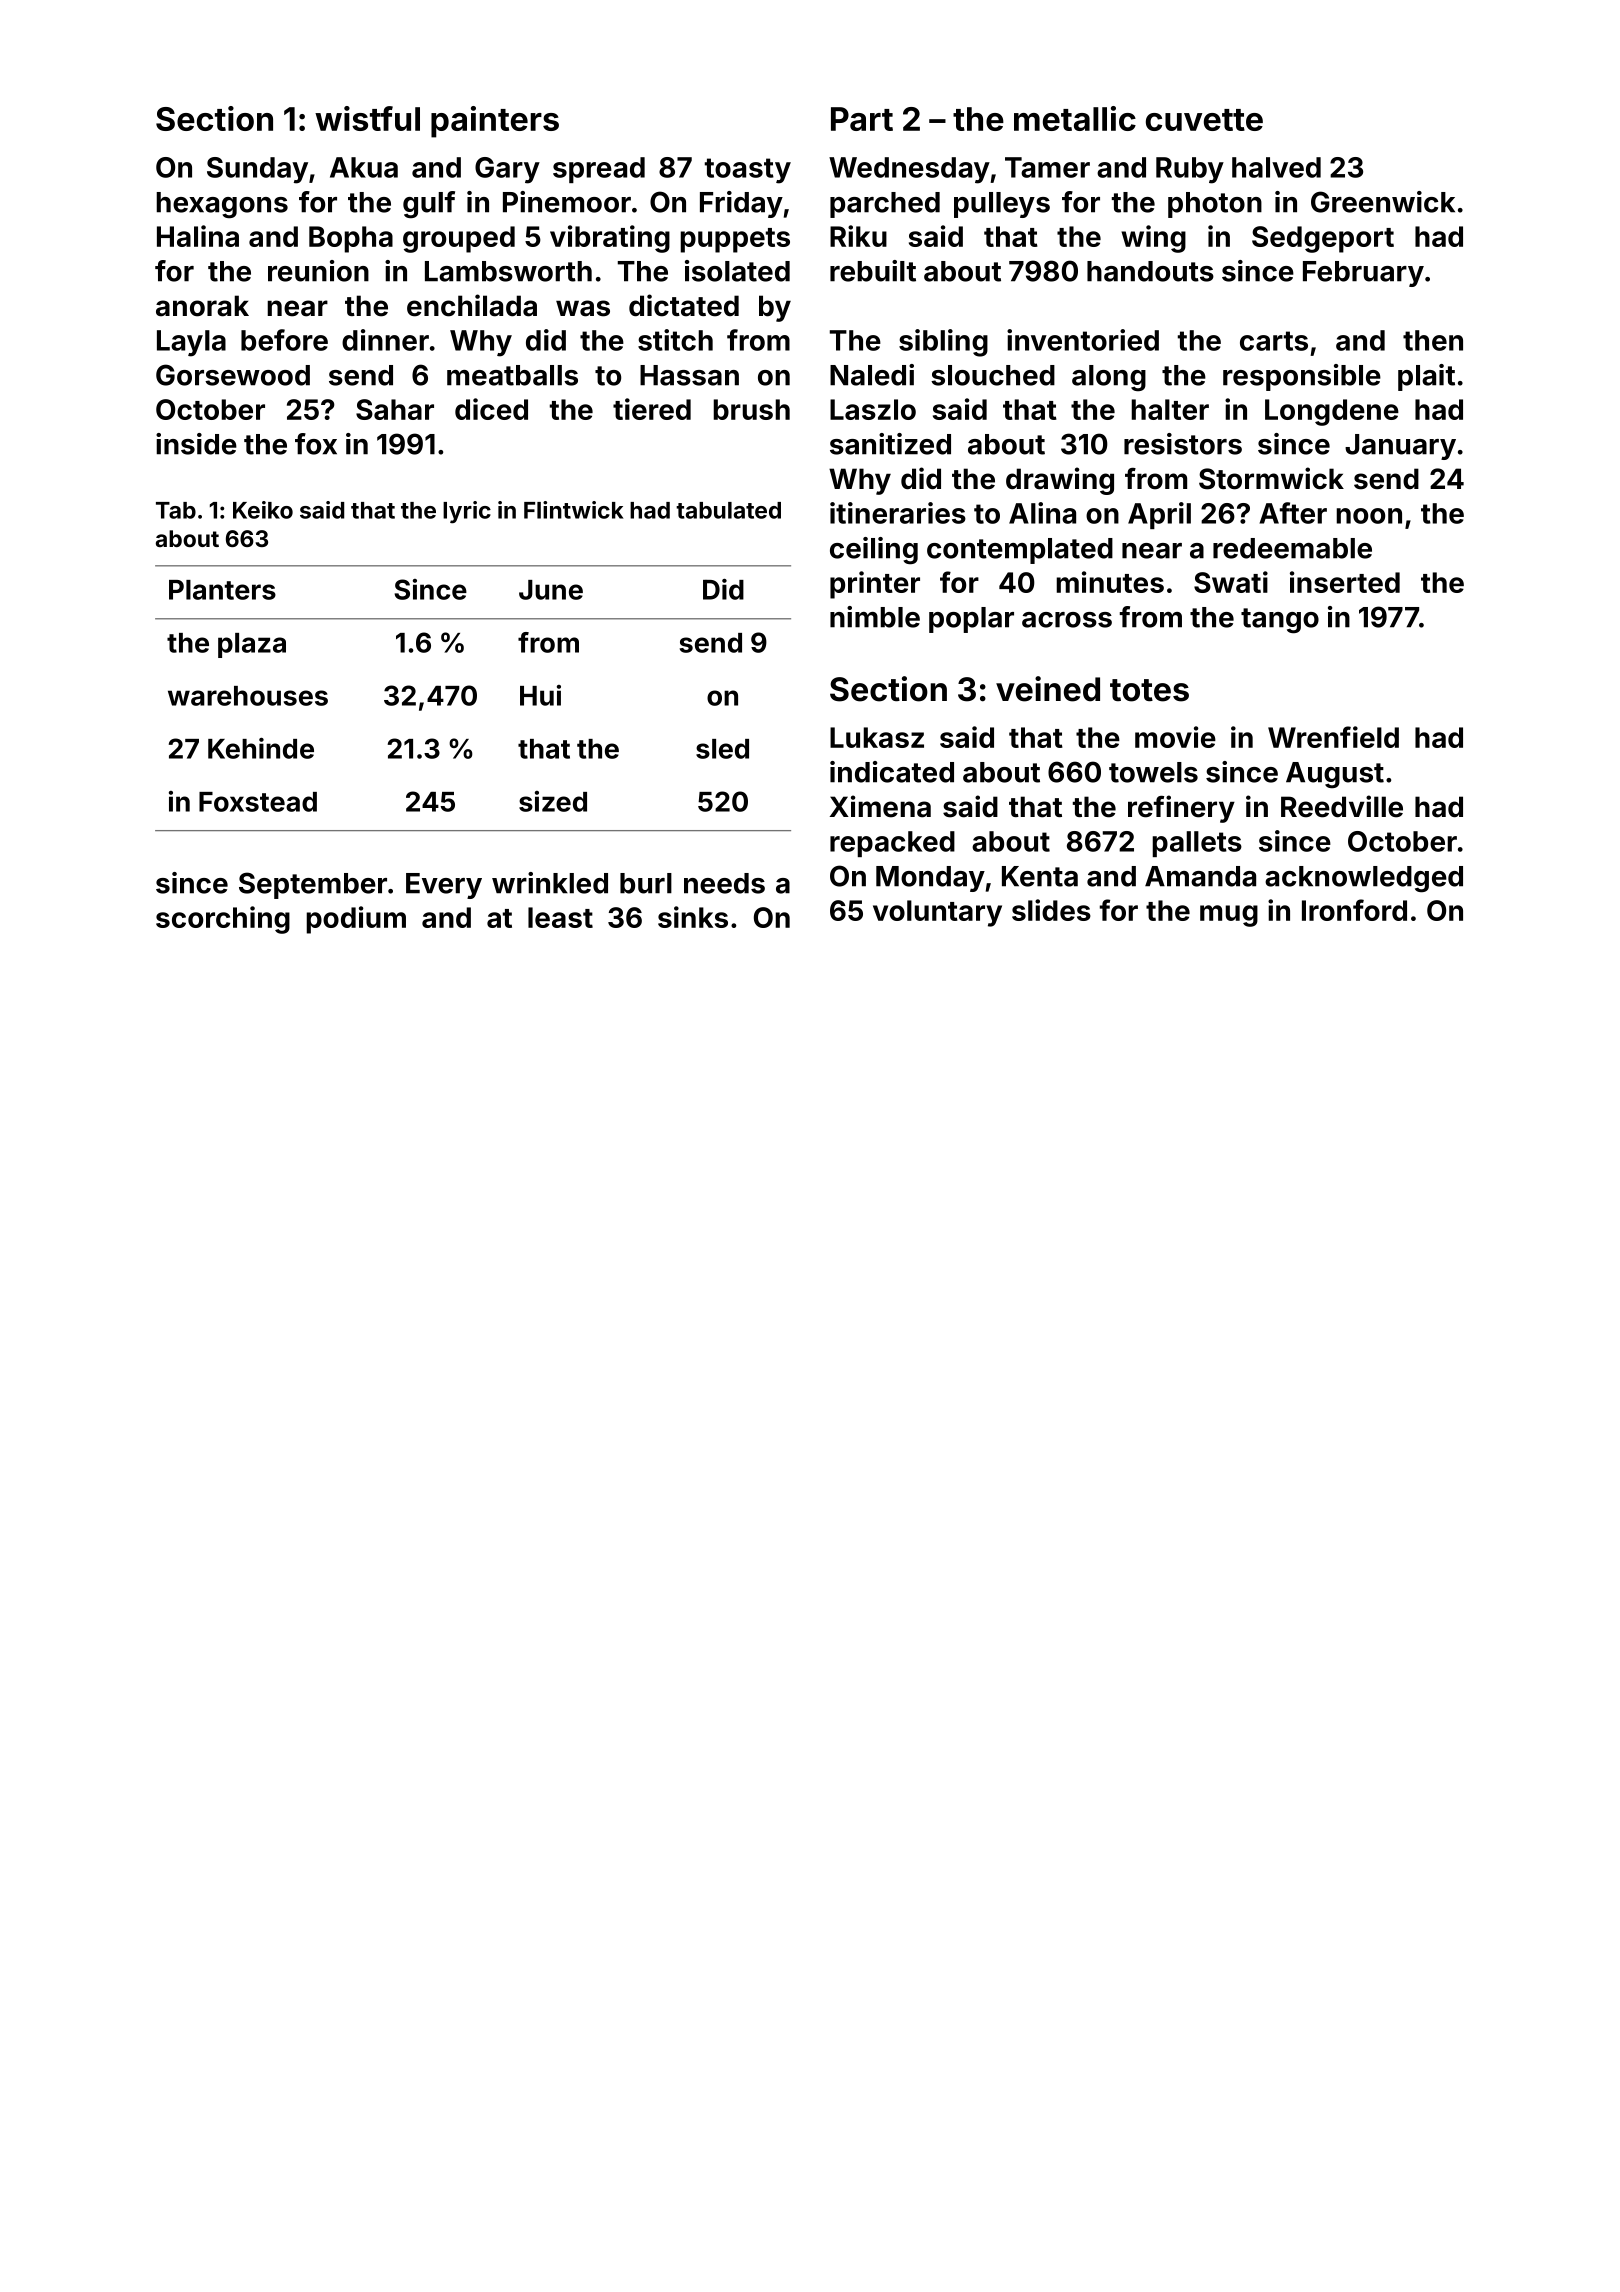 The image size is (1620, 2292). Describe the element at coordinates (873, 271) in the screenshot. I see `rebuilt` at that location.
